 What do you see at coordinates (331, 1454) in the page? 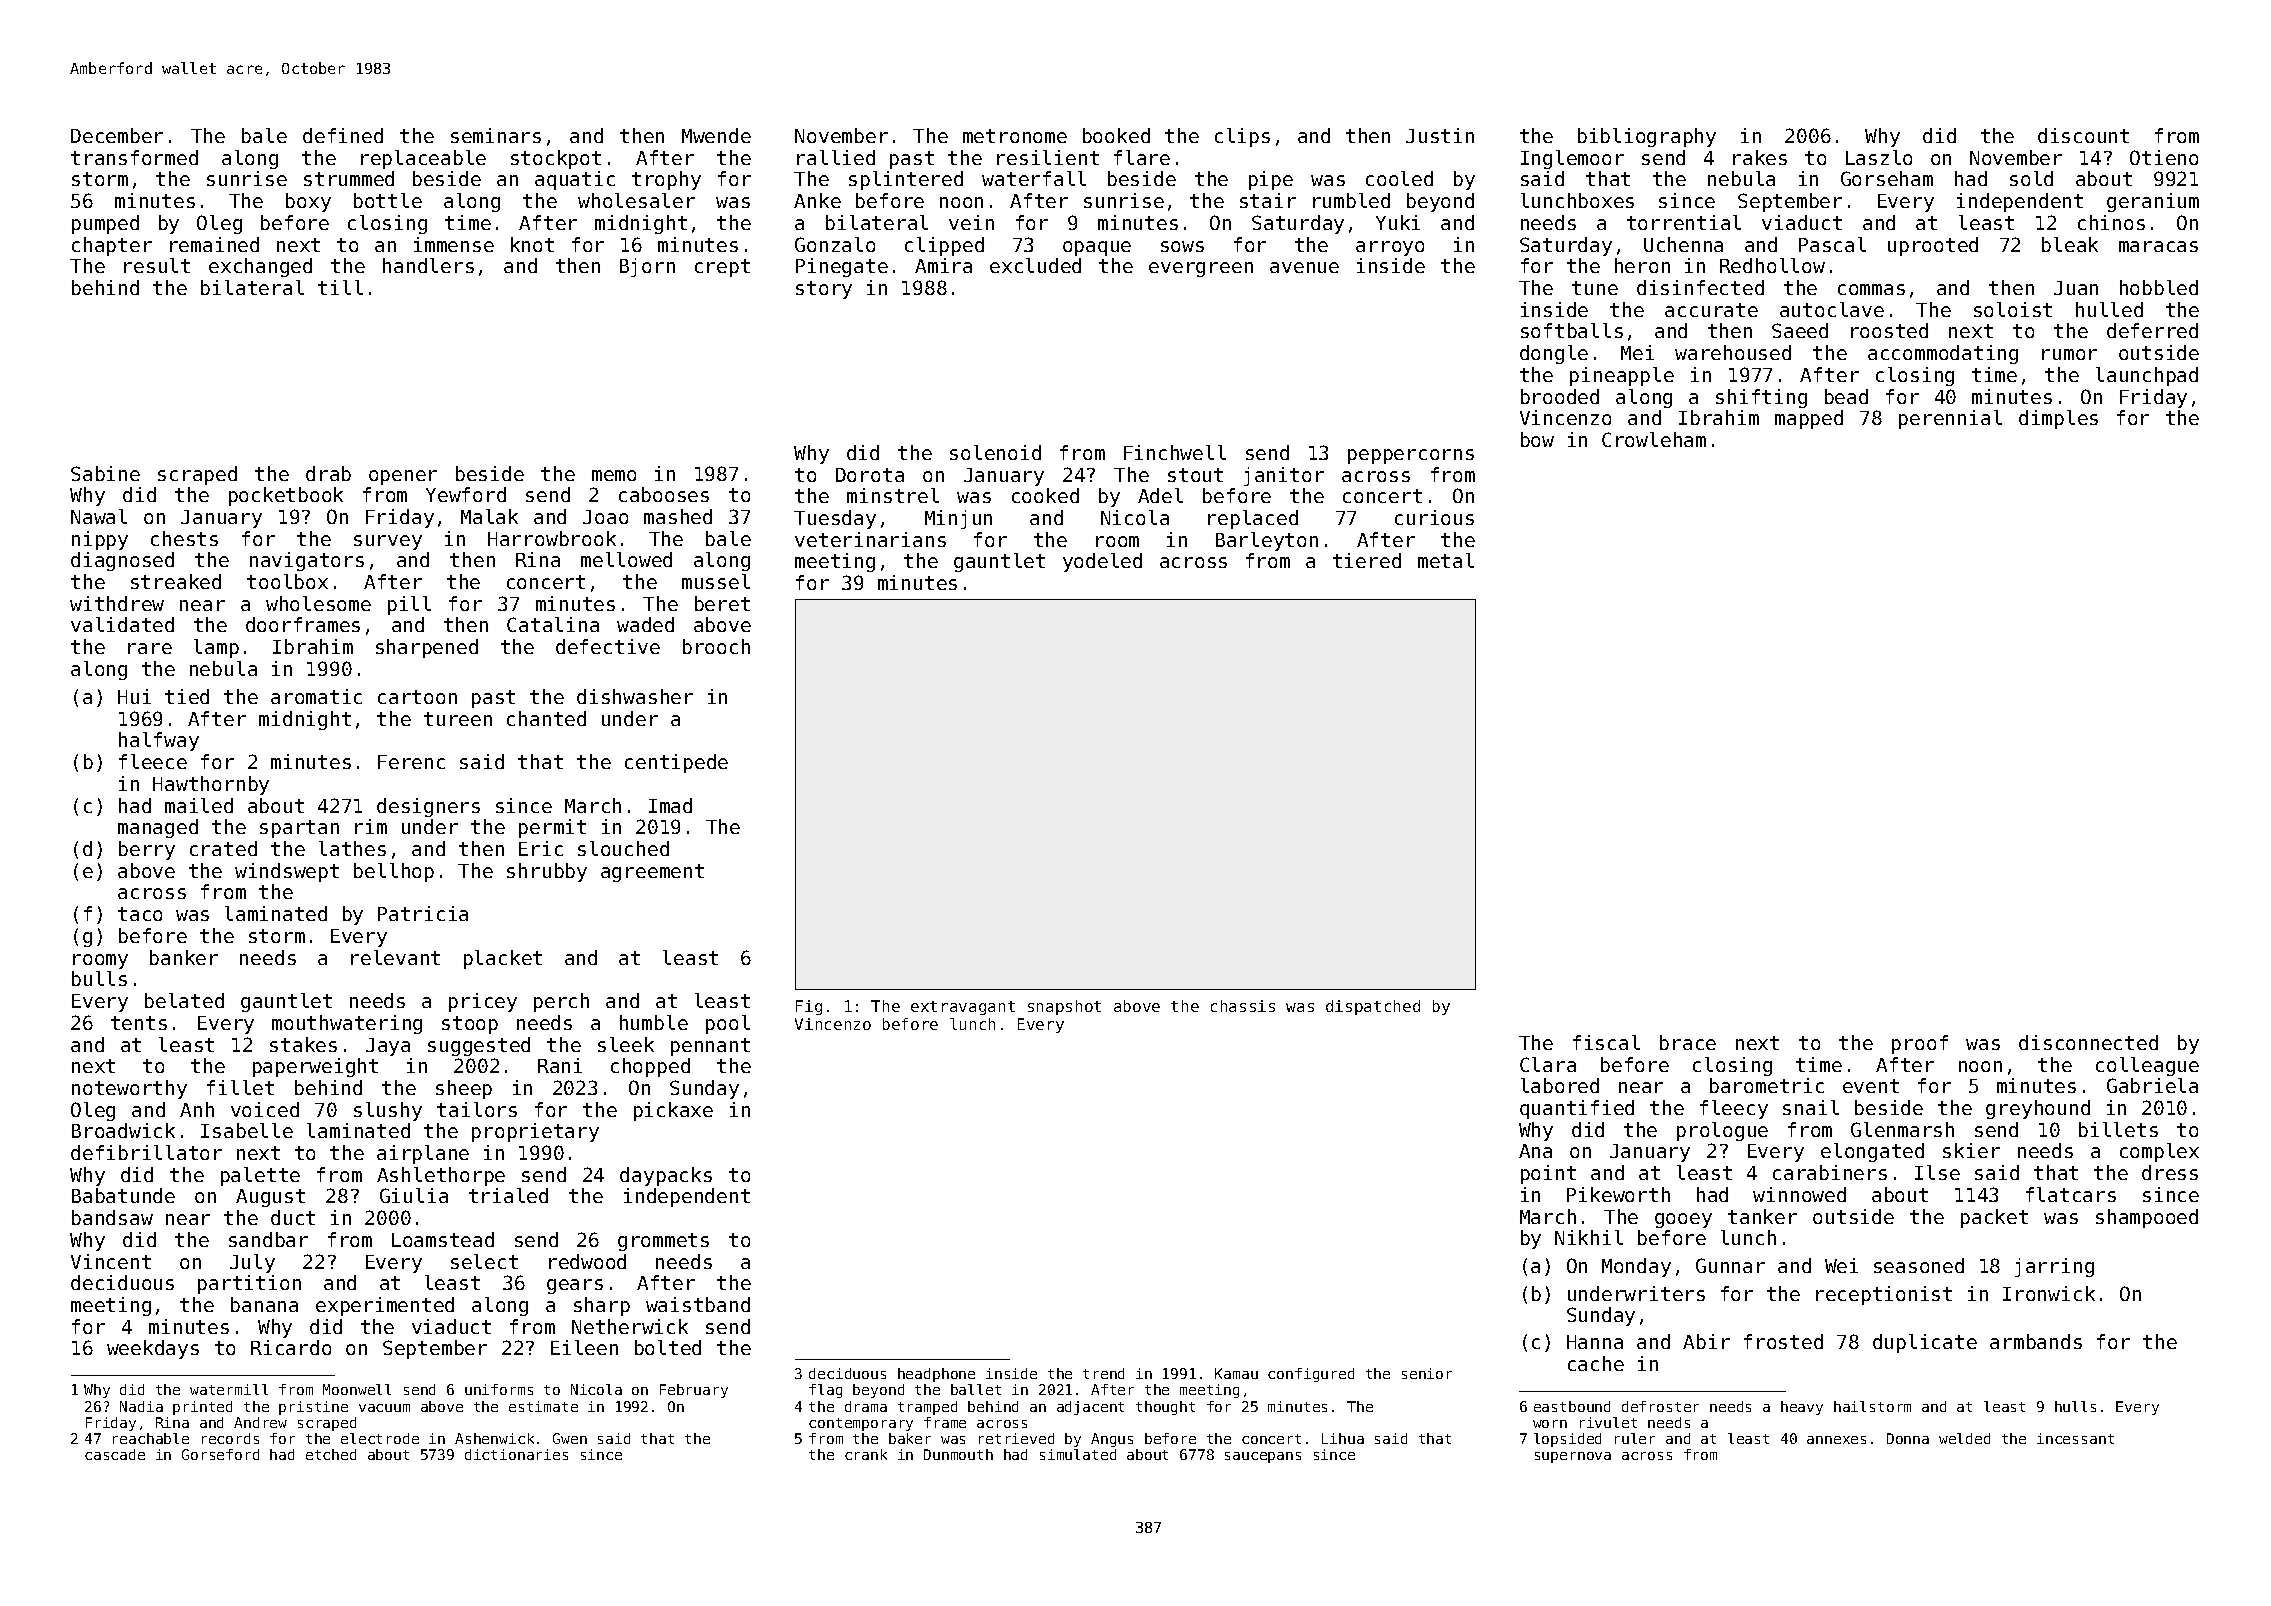
I see `etched` at bounding box center [331, 1454].
